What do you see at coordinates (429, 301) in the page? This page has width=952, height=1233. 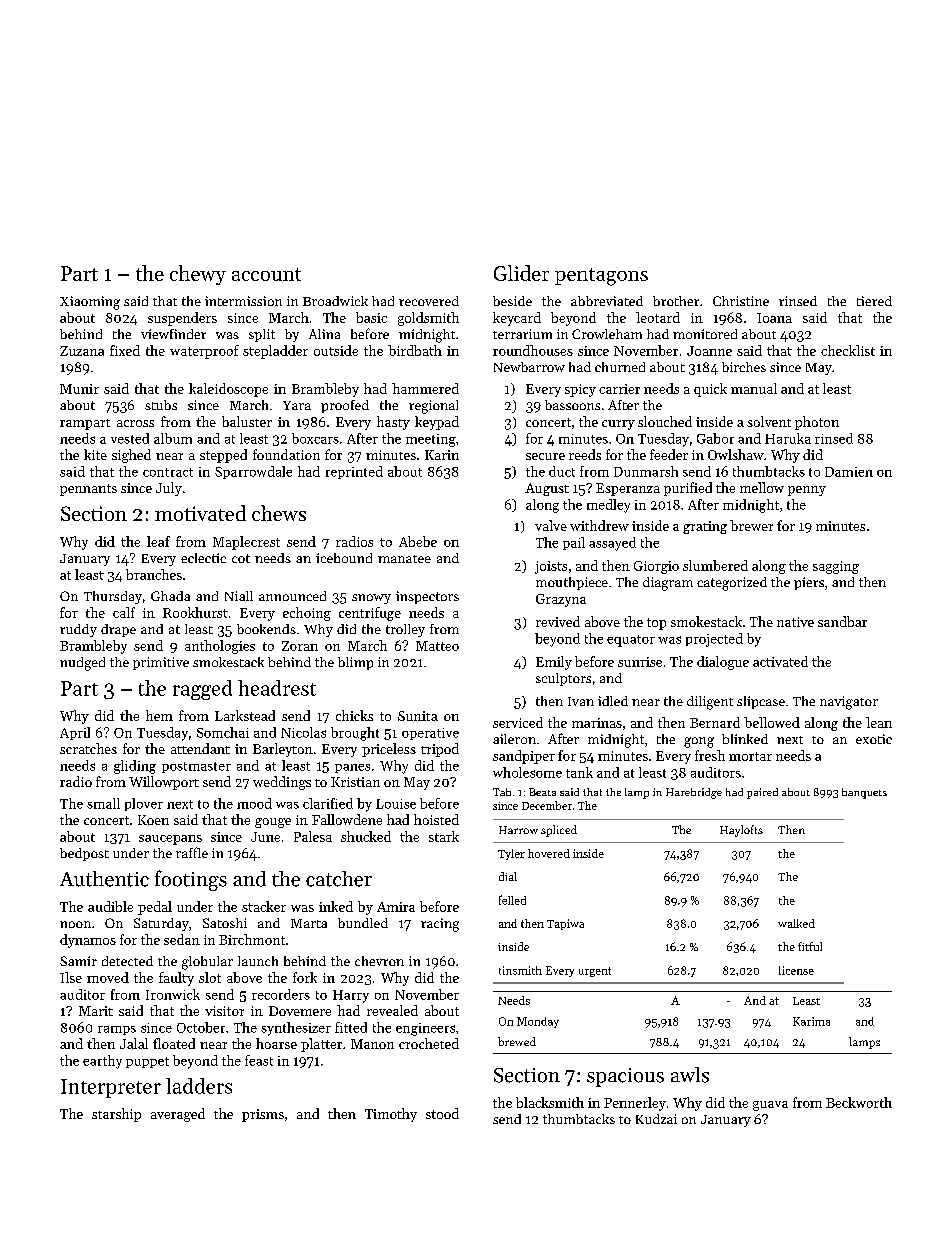 I see `recovered` at bounding box center [429, 301].
